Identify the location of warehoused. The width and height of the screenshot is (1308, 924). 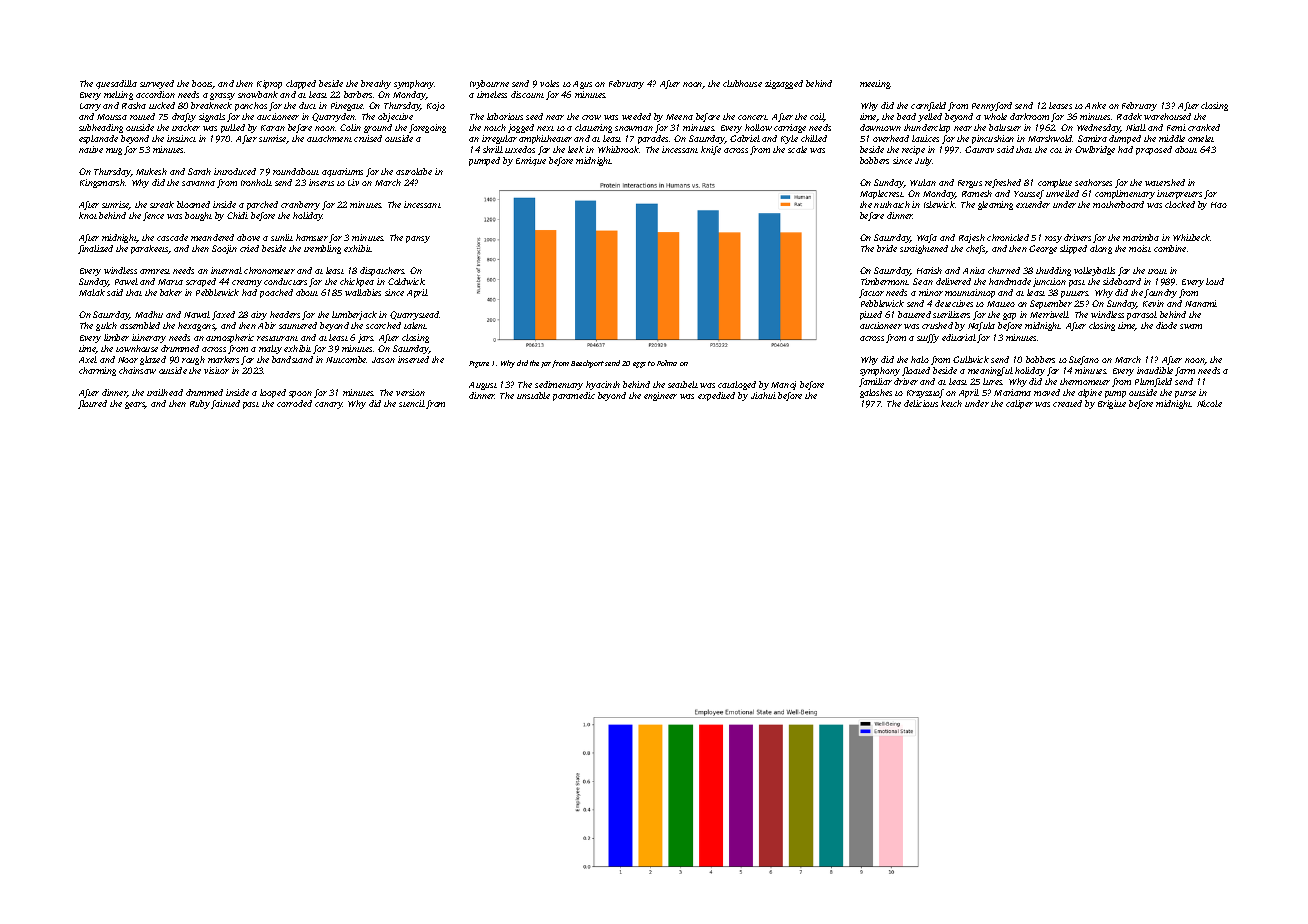
(1167, 116).
